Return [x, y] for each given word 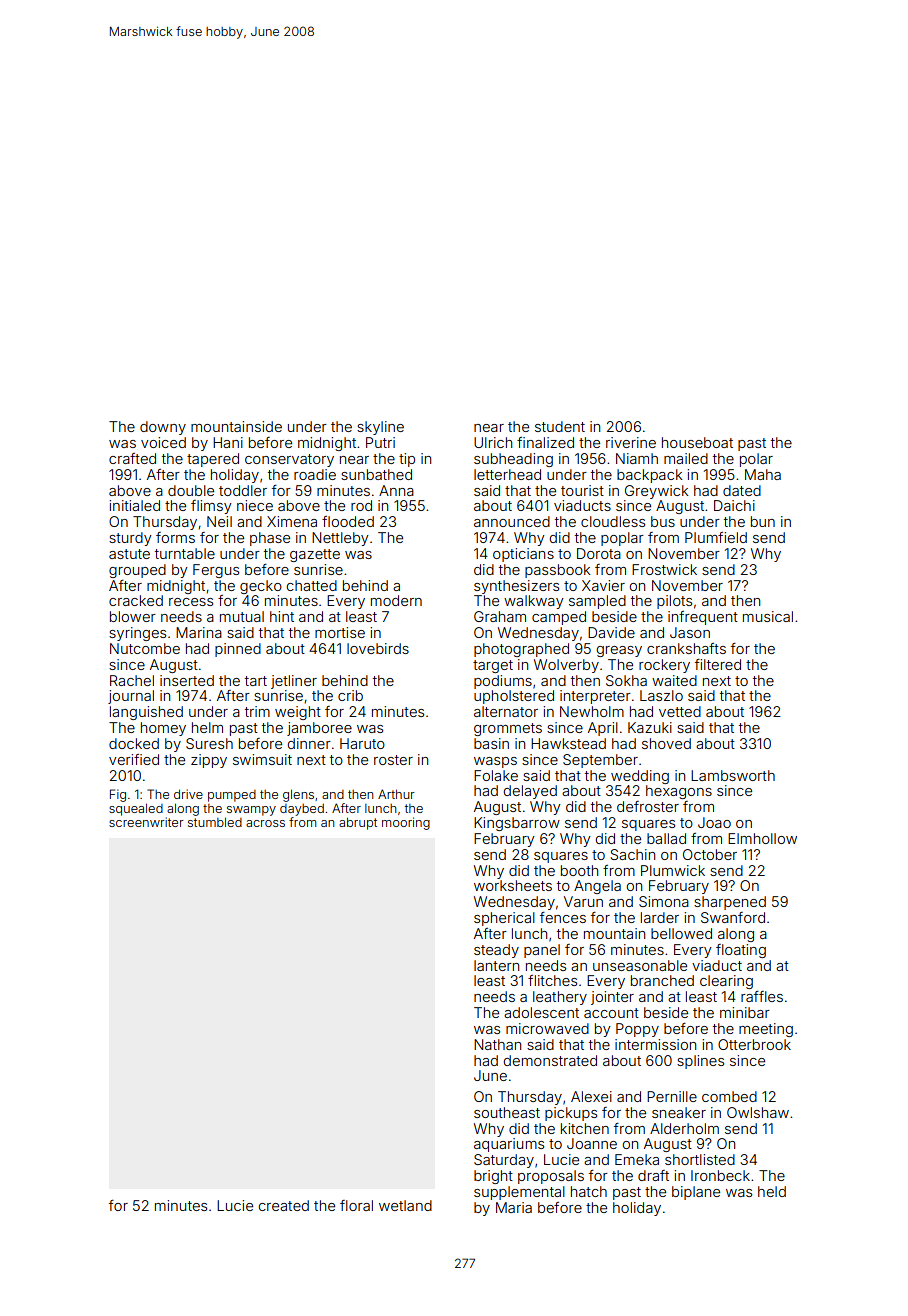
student [560, 426]
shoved [666, 743]
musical [768, 616]
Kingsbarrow [517, 824]
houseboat [697, 442]
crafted [132, 458]
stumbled [215, 822]
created [284, 1205]
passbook [557, 571]
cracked [136, 600]
